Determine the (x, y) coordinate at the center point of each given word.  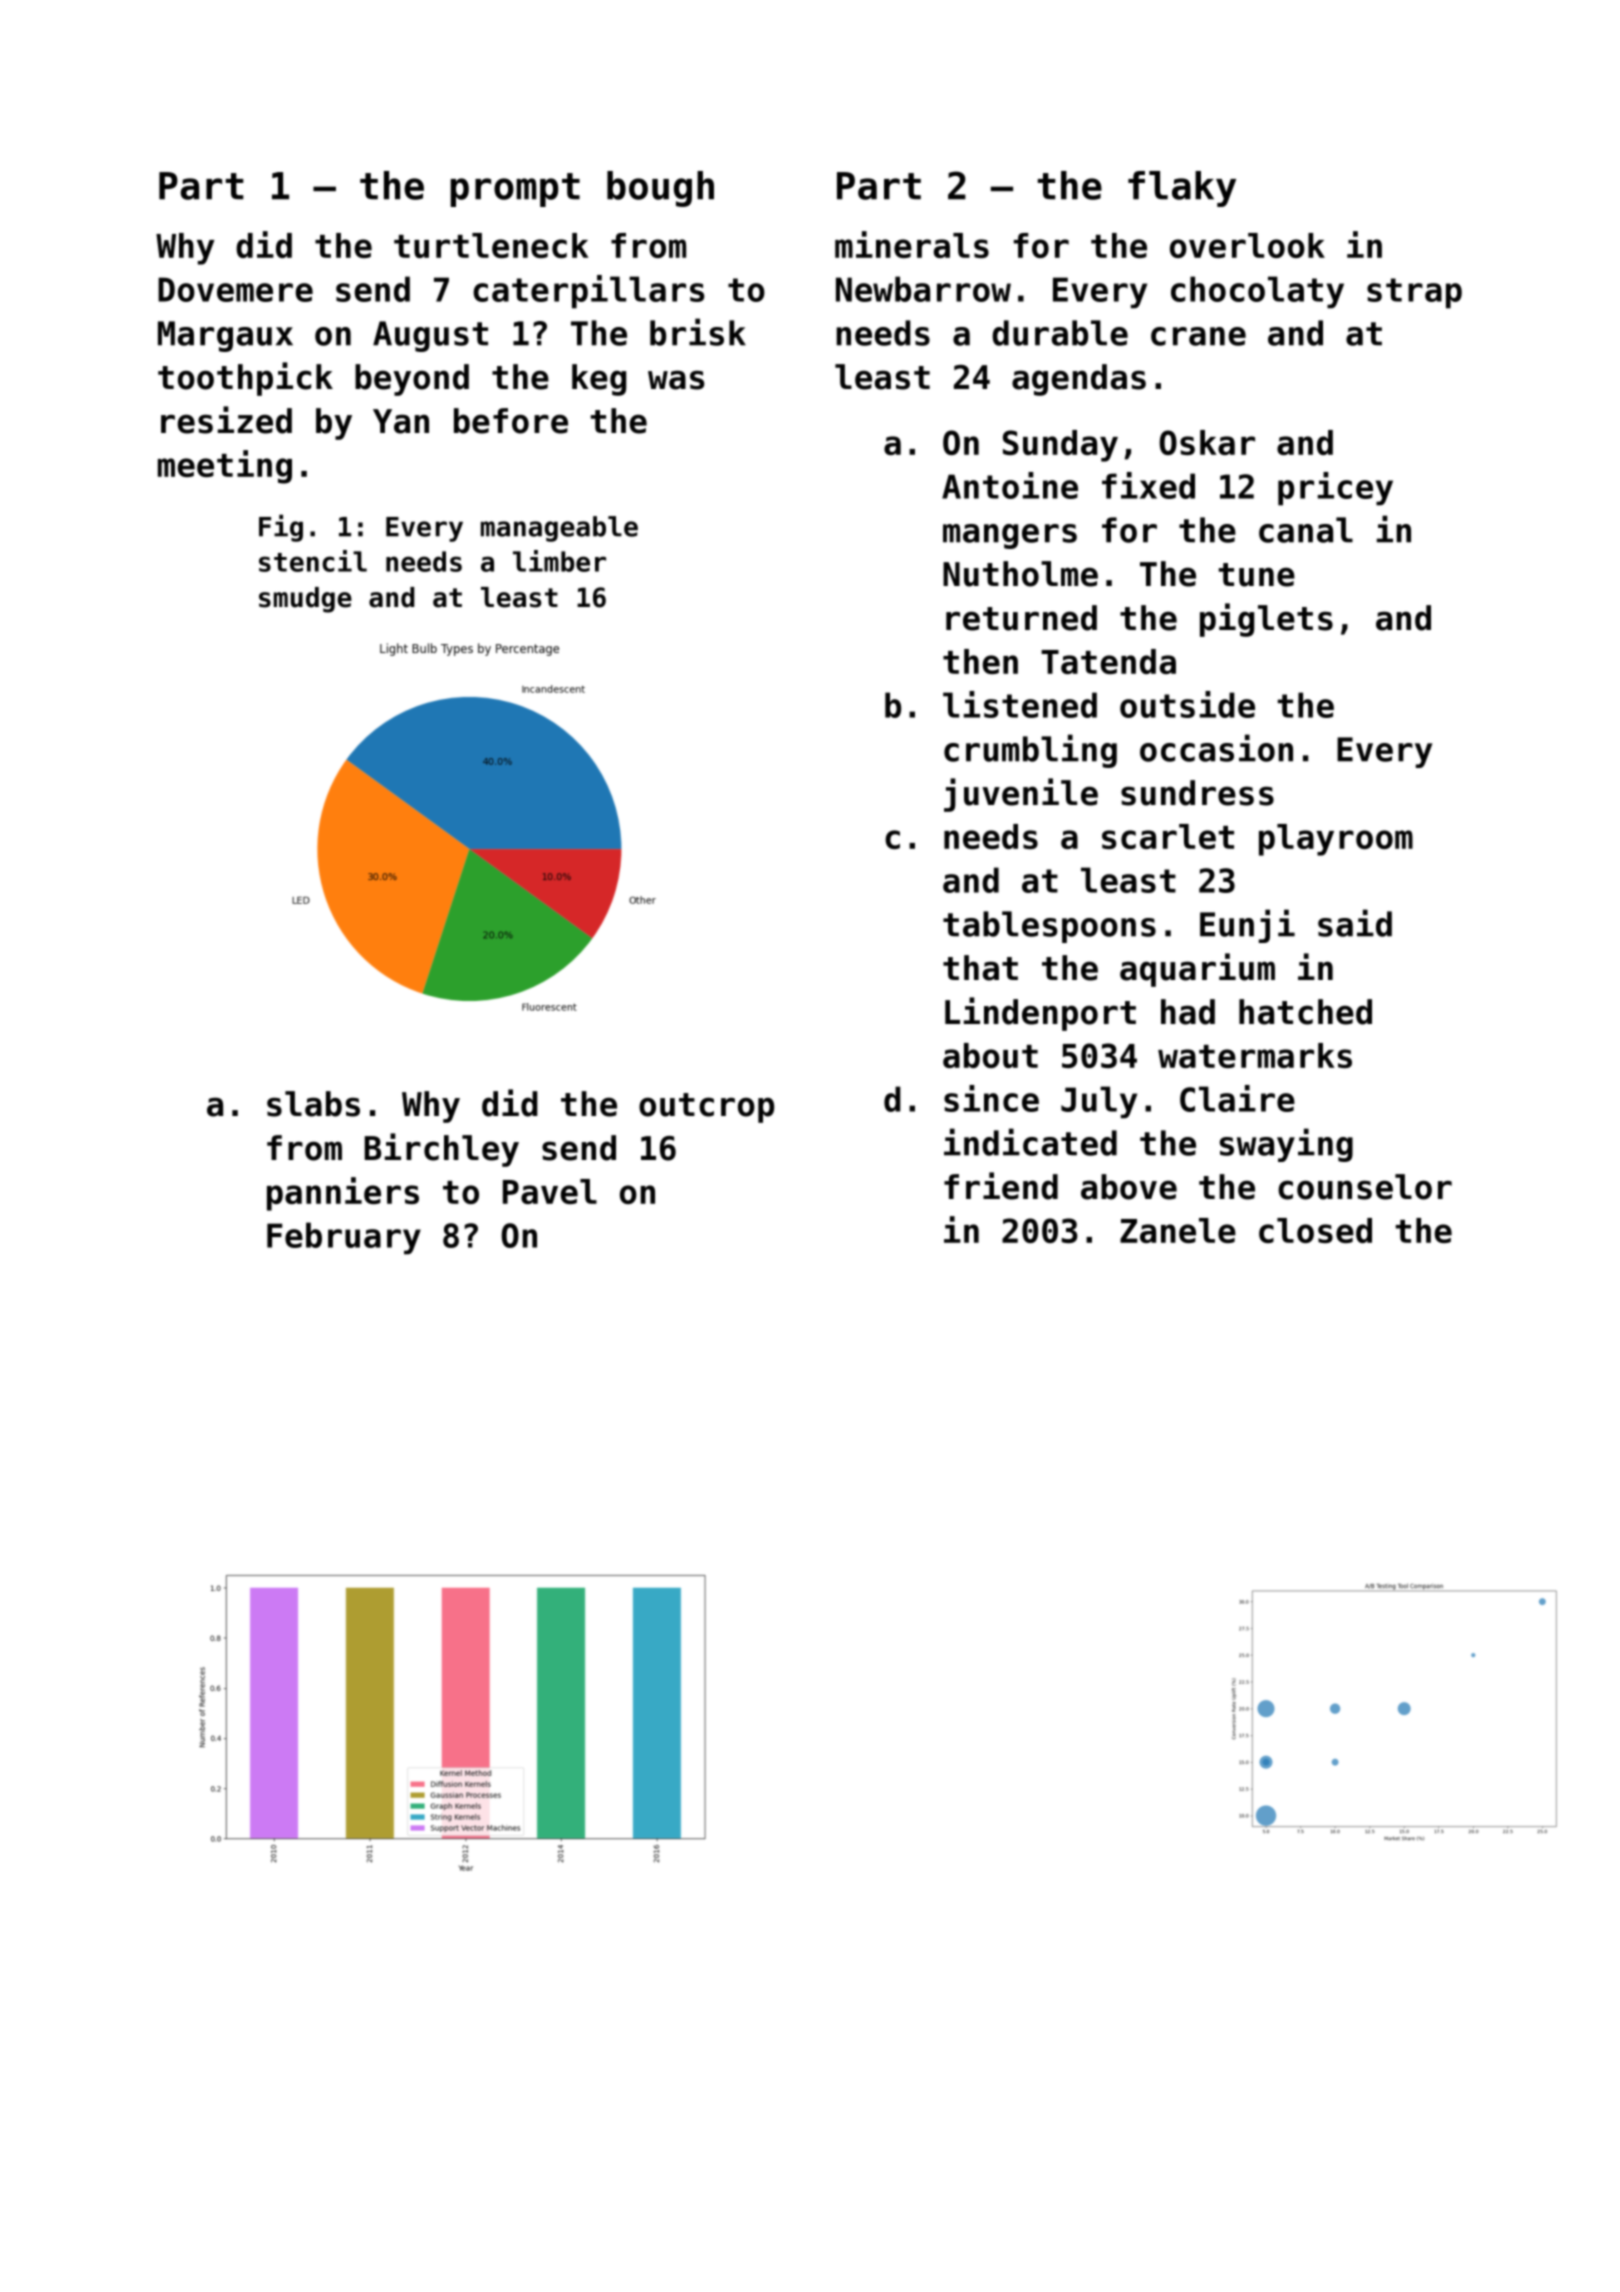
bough (660, 189)
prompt (515, 190)
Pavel (550, 1191)
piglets (1266, 620)
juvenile (1021, 795)
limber (559, 561)
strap (1414, 293)
